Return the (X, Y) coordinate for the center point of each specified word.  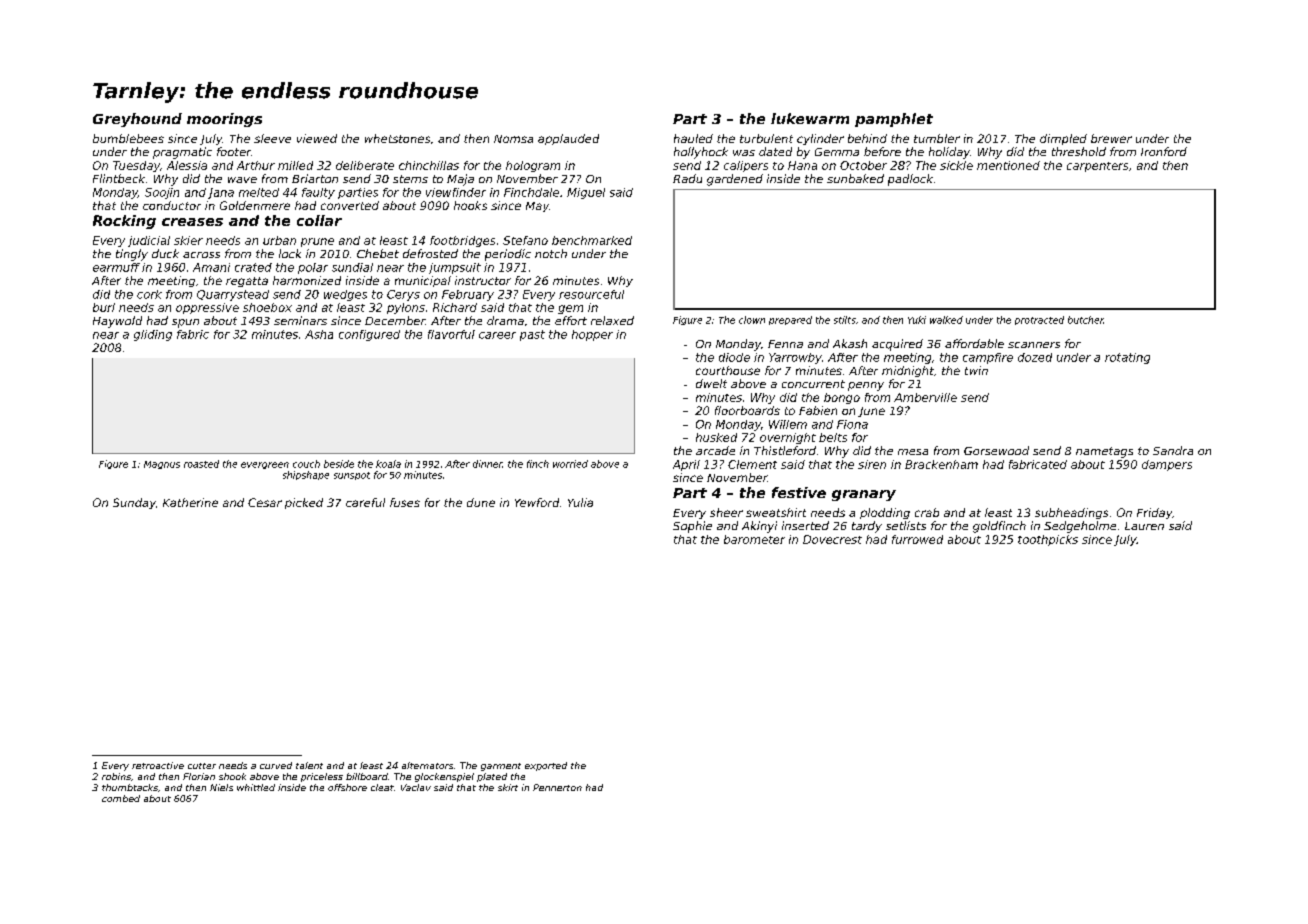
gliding (153, 335)
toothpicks (1048, 540)
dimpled (1063, 139)
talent (309, 765)
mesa (913, 452)
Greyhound (137, 120)
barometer (754, 539)
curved (276, 765)
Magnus (162, 465)
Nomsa (513, 139)
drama (505, 320)
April (686, 465)
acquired (897, 345)
